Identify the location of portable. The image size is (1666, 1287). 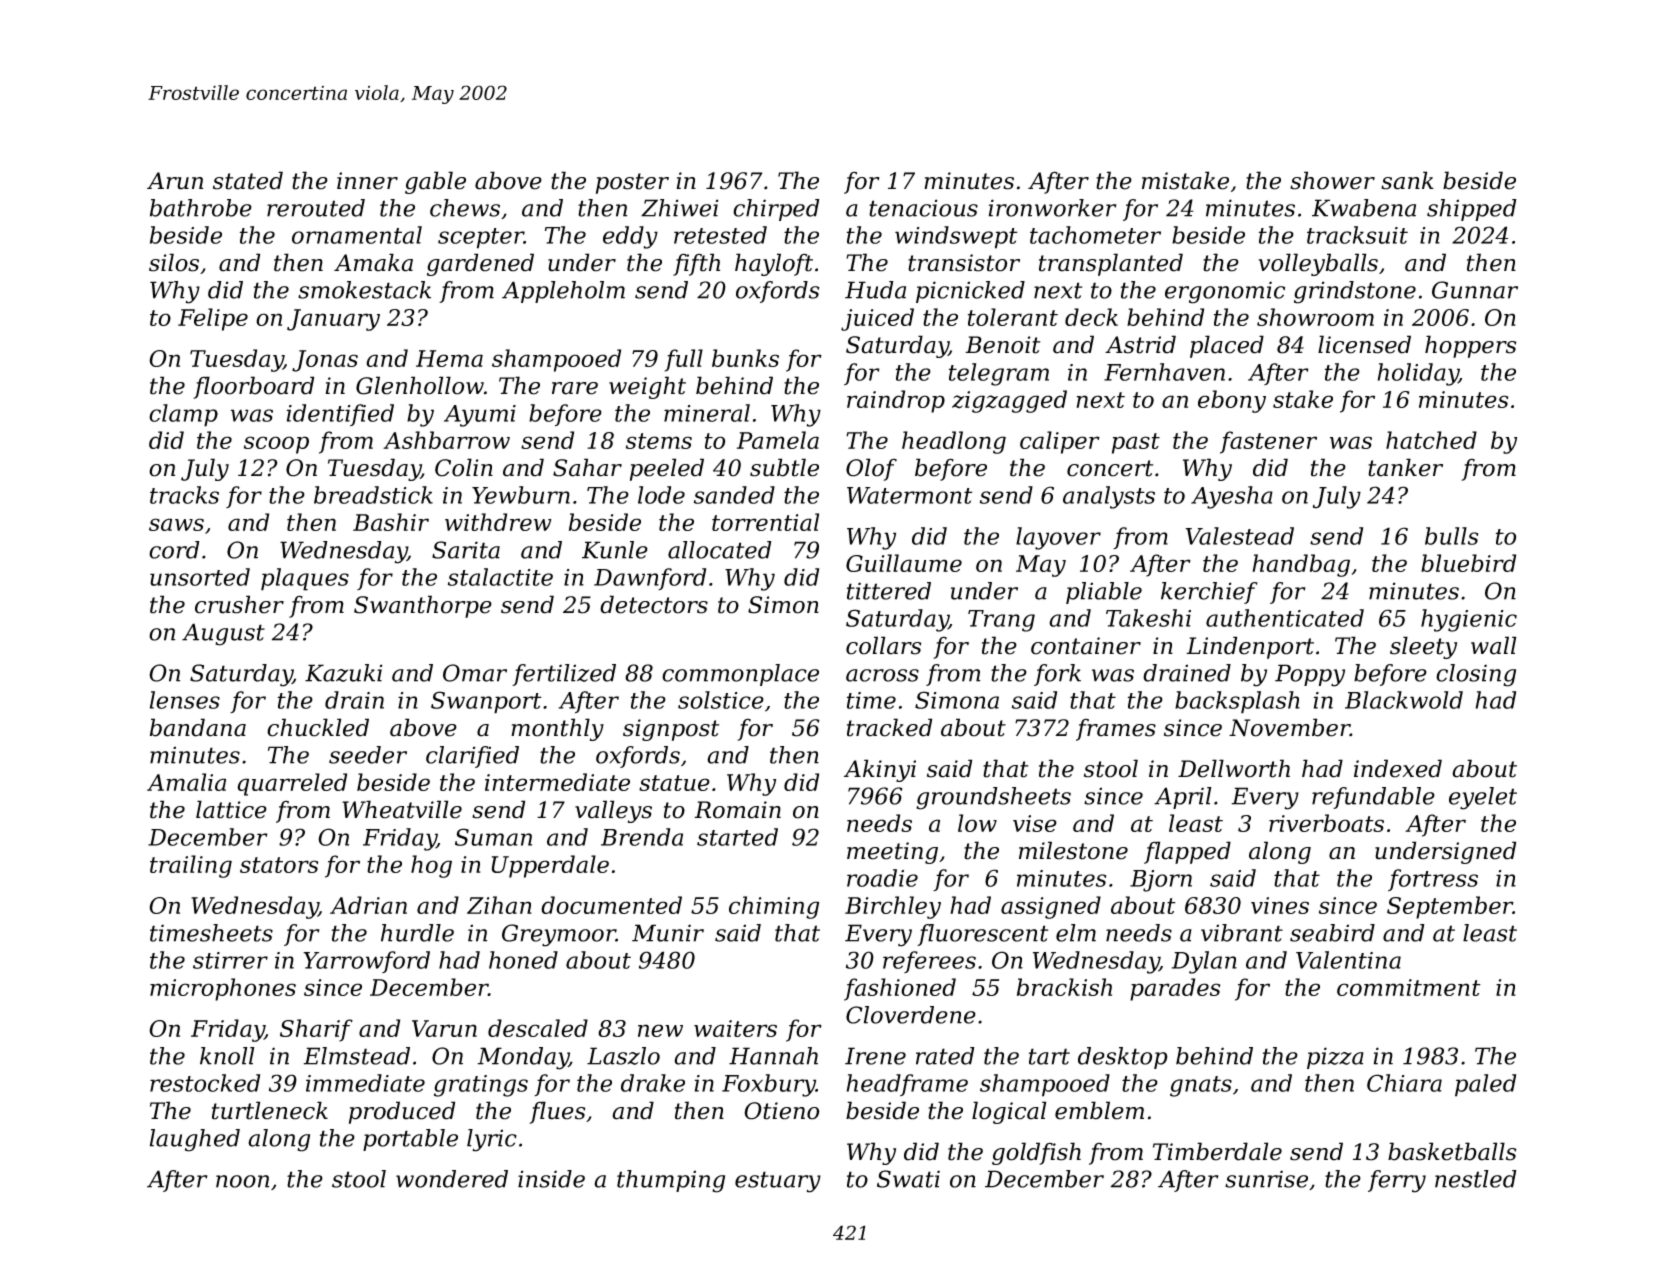
(410, 1140).
